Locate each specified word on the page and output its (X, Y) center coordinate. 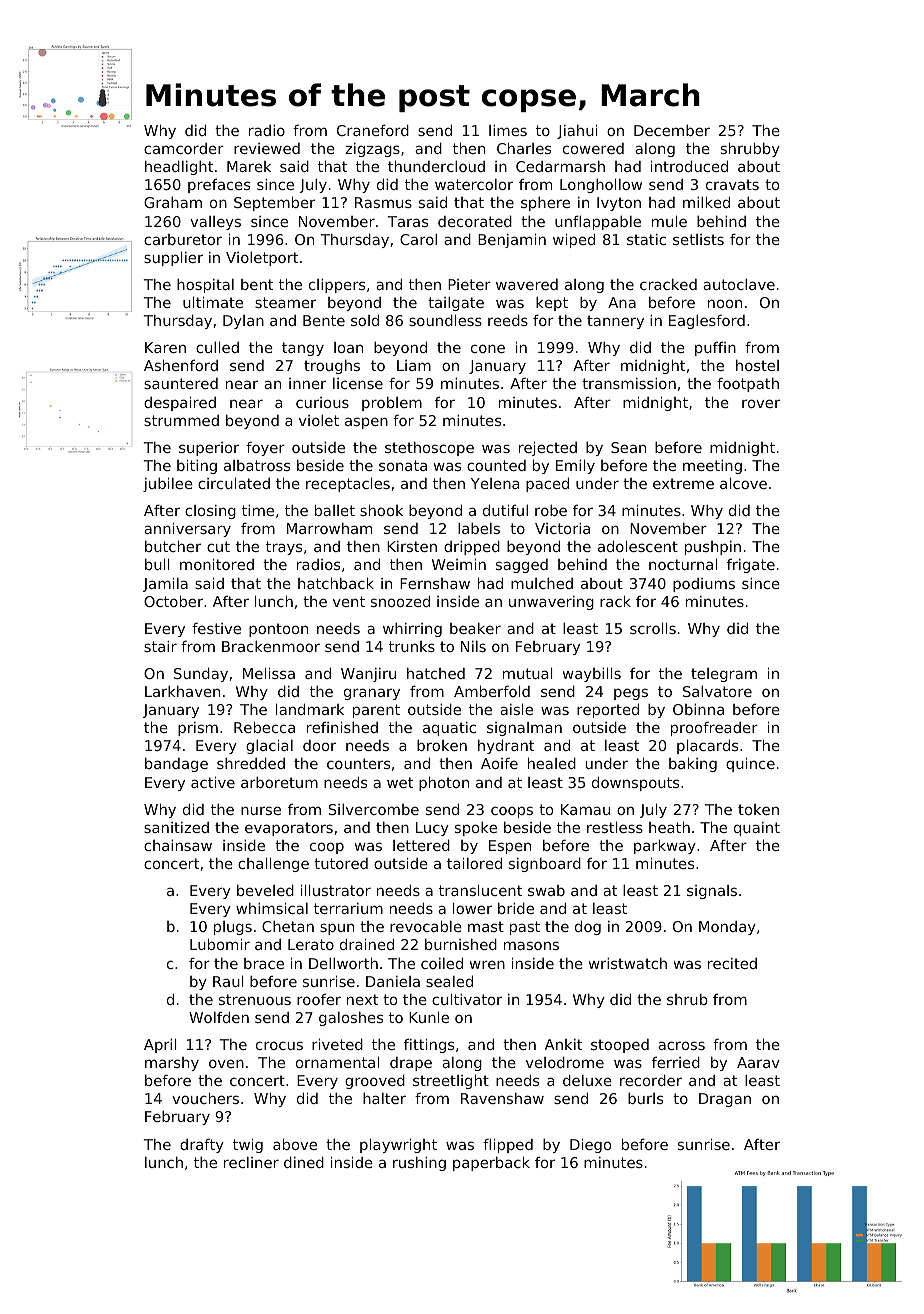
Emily (575, 466)
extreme (683, 483)
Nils (473, 646)
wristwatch (628, 963)
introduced (689, 166)
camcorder (184, 148)
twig (248, 1145)
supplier (173, 258)
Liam (414, 365)
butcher (173, 546)
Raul (228, 981)
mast (486, 926)
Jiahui (577, 131)
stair (160, 646)
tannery (615, 322)
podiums (704, 585)
